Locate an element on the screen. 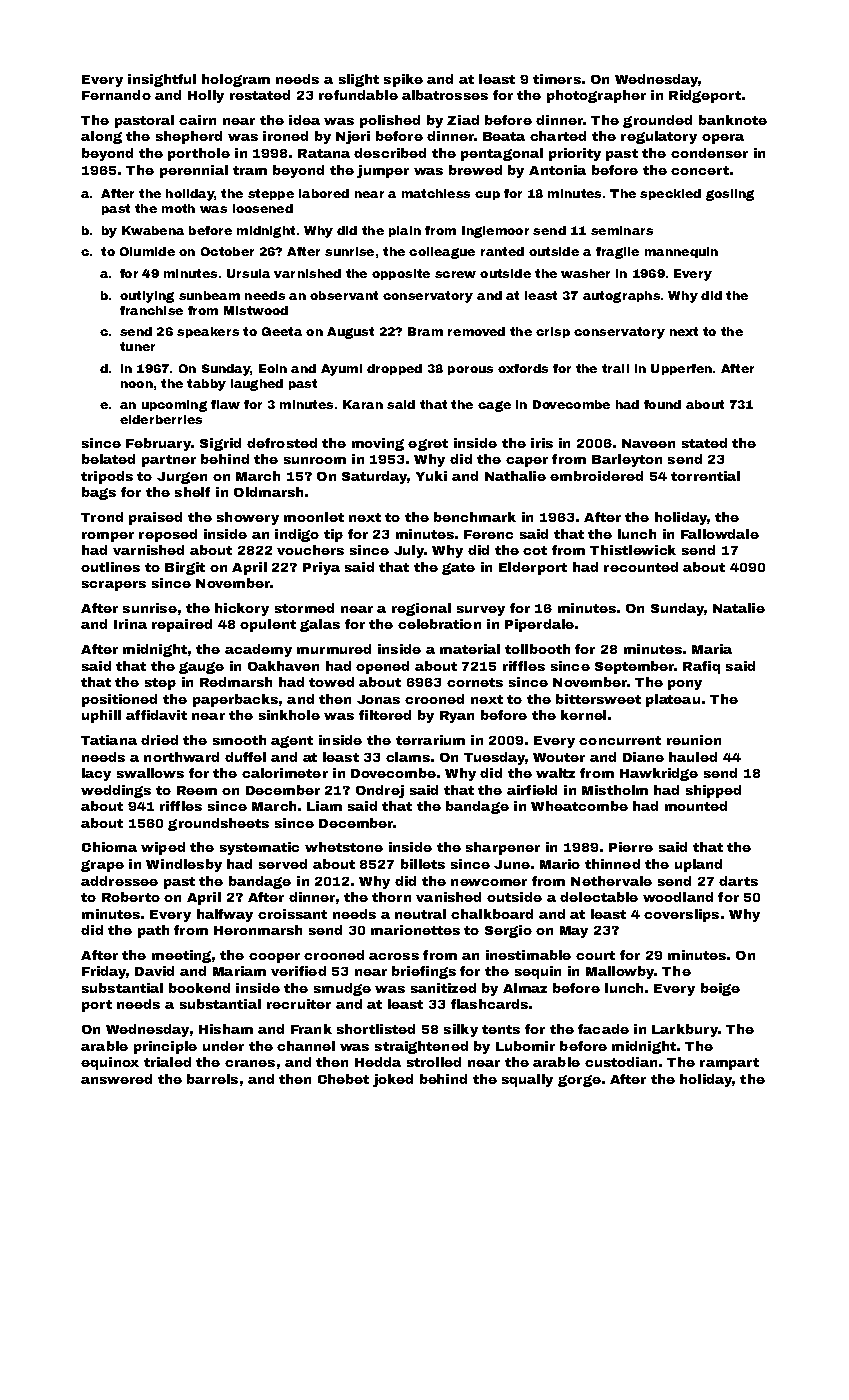 The image size is (849, 1400). hologram is located at coordinates (236, 80).
